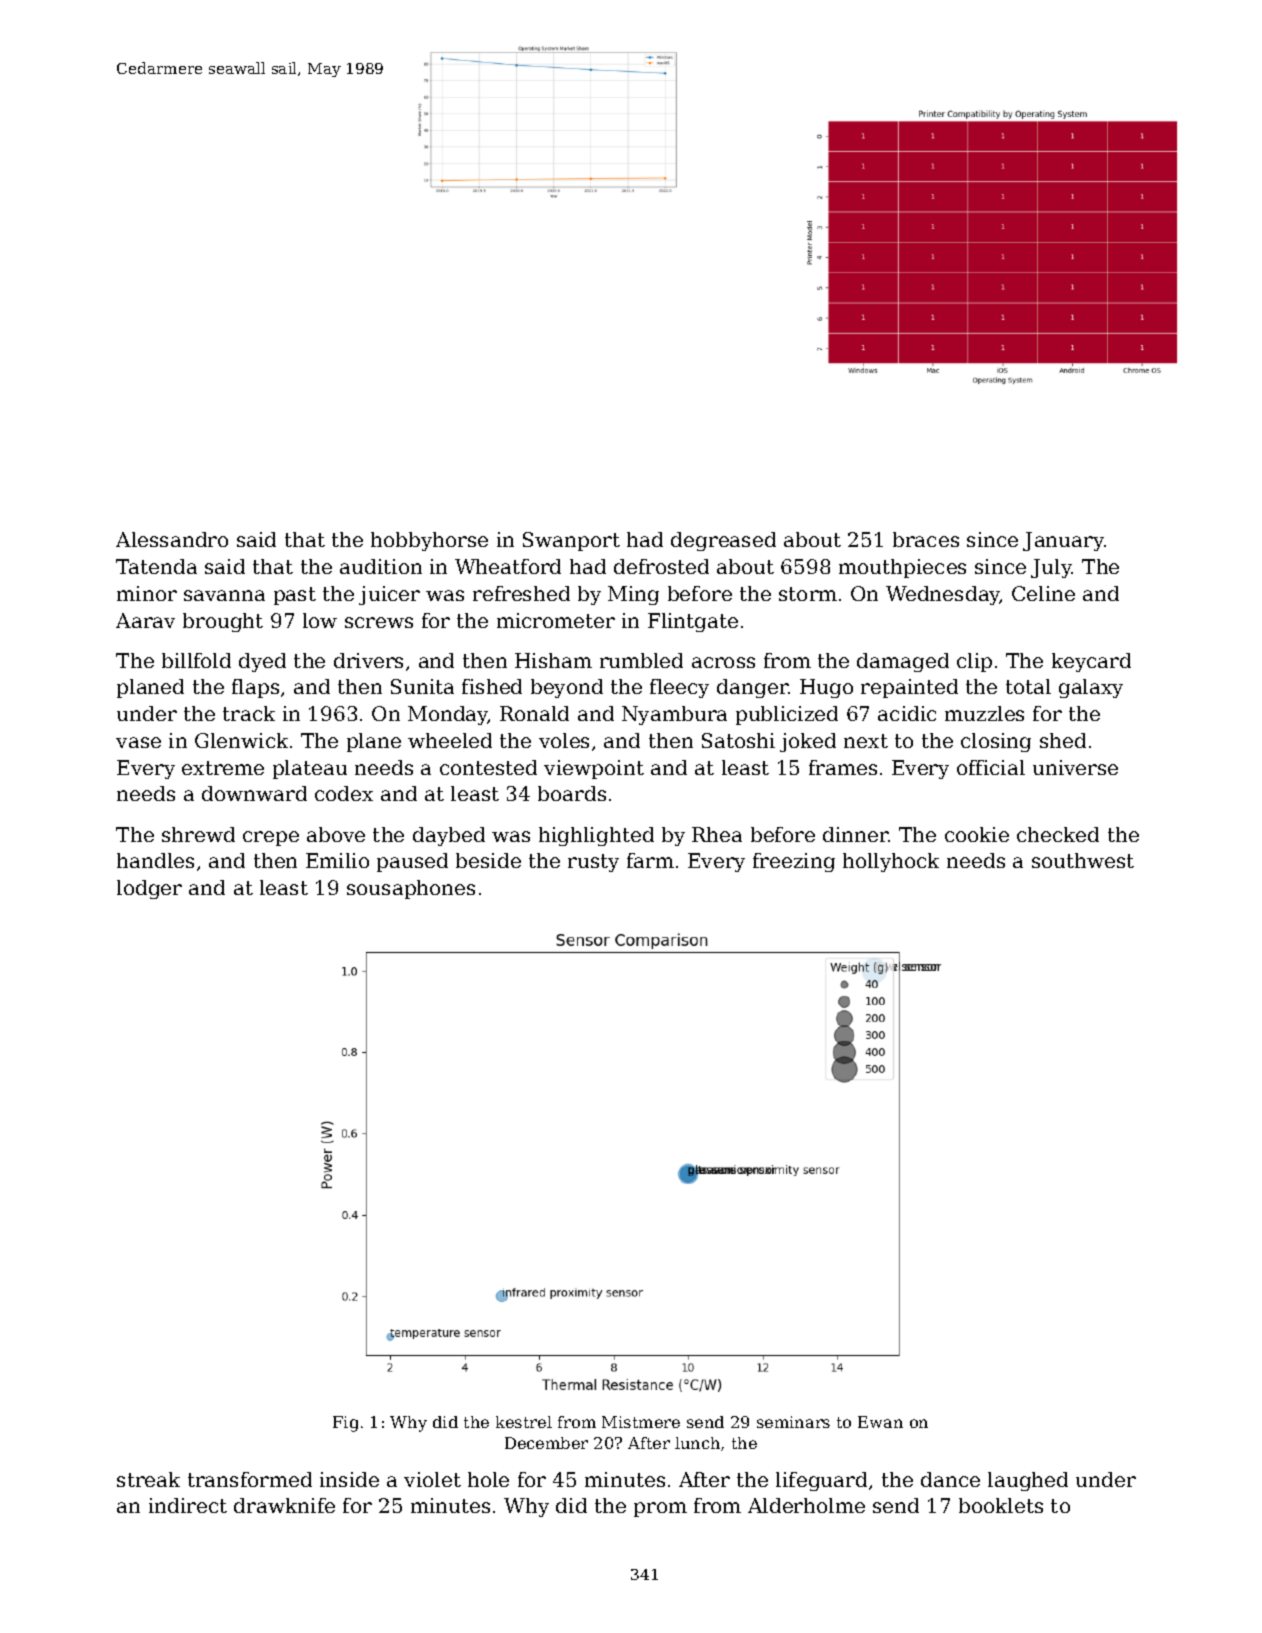 Image resolution: width=1262 pixels, height=1633 pixels. Describe the element at coordinates (880, 1422) in the screenshot. I see `Ewan` at that location.
